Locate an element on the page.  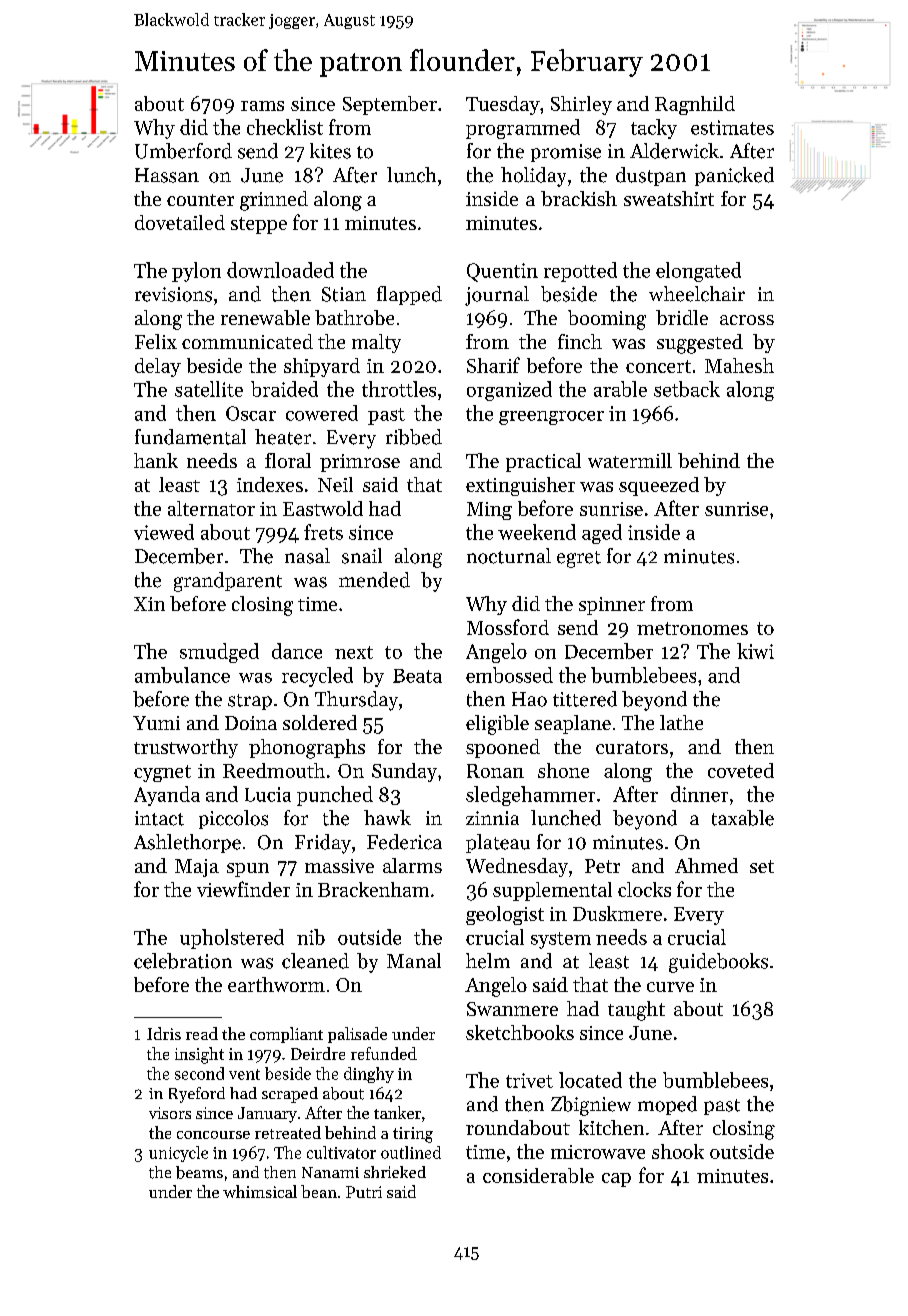
grinned is located at coordinates (274, 201).
